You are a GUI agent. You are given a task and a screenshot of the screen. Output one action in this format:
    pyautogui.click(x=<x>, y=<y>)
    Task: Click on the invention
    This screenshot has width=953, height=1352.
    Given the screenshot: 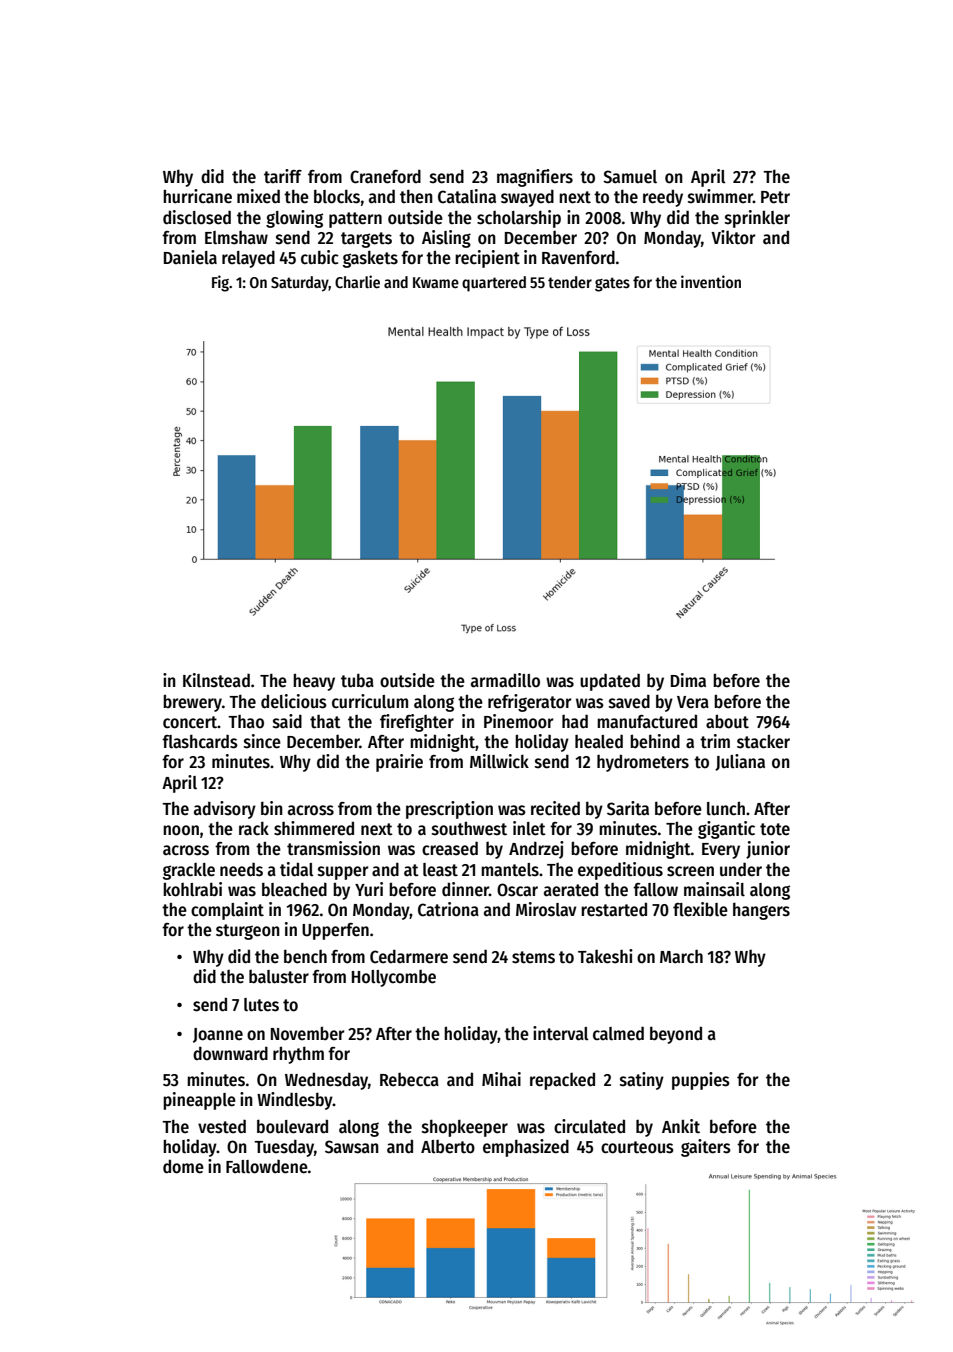 What is the action you would take?
    pyautogui.click(x=711, y=281)
